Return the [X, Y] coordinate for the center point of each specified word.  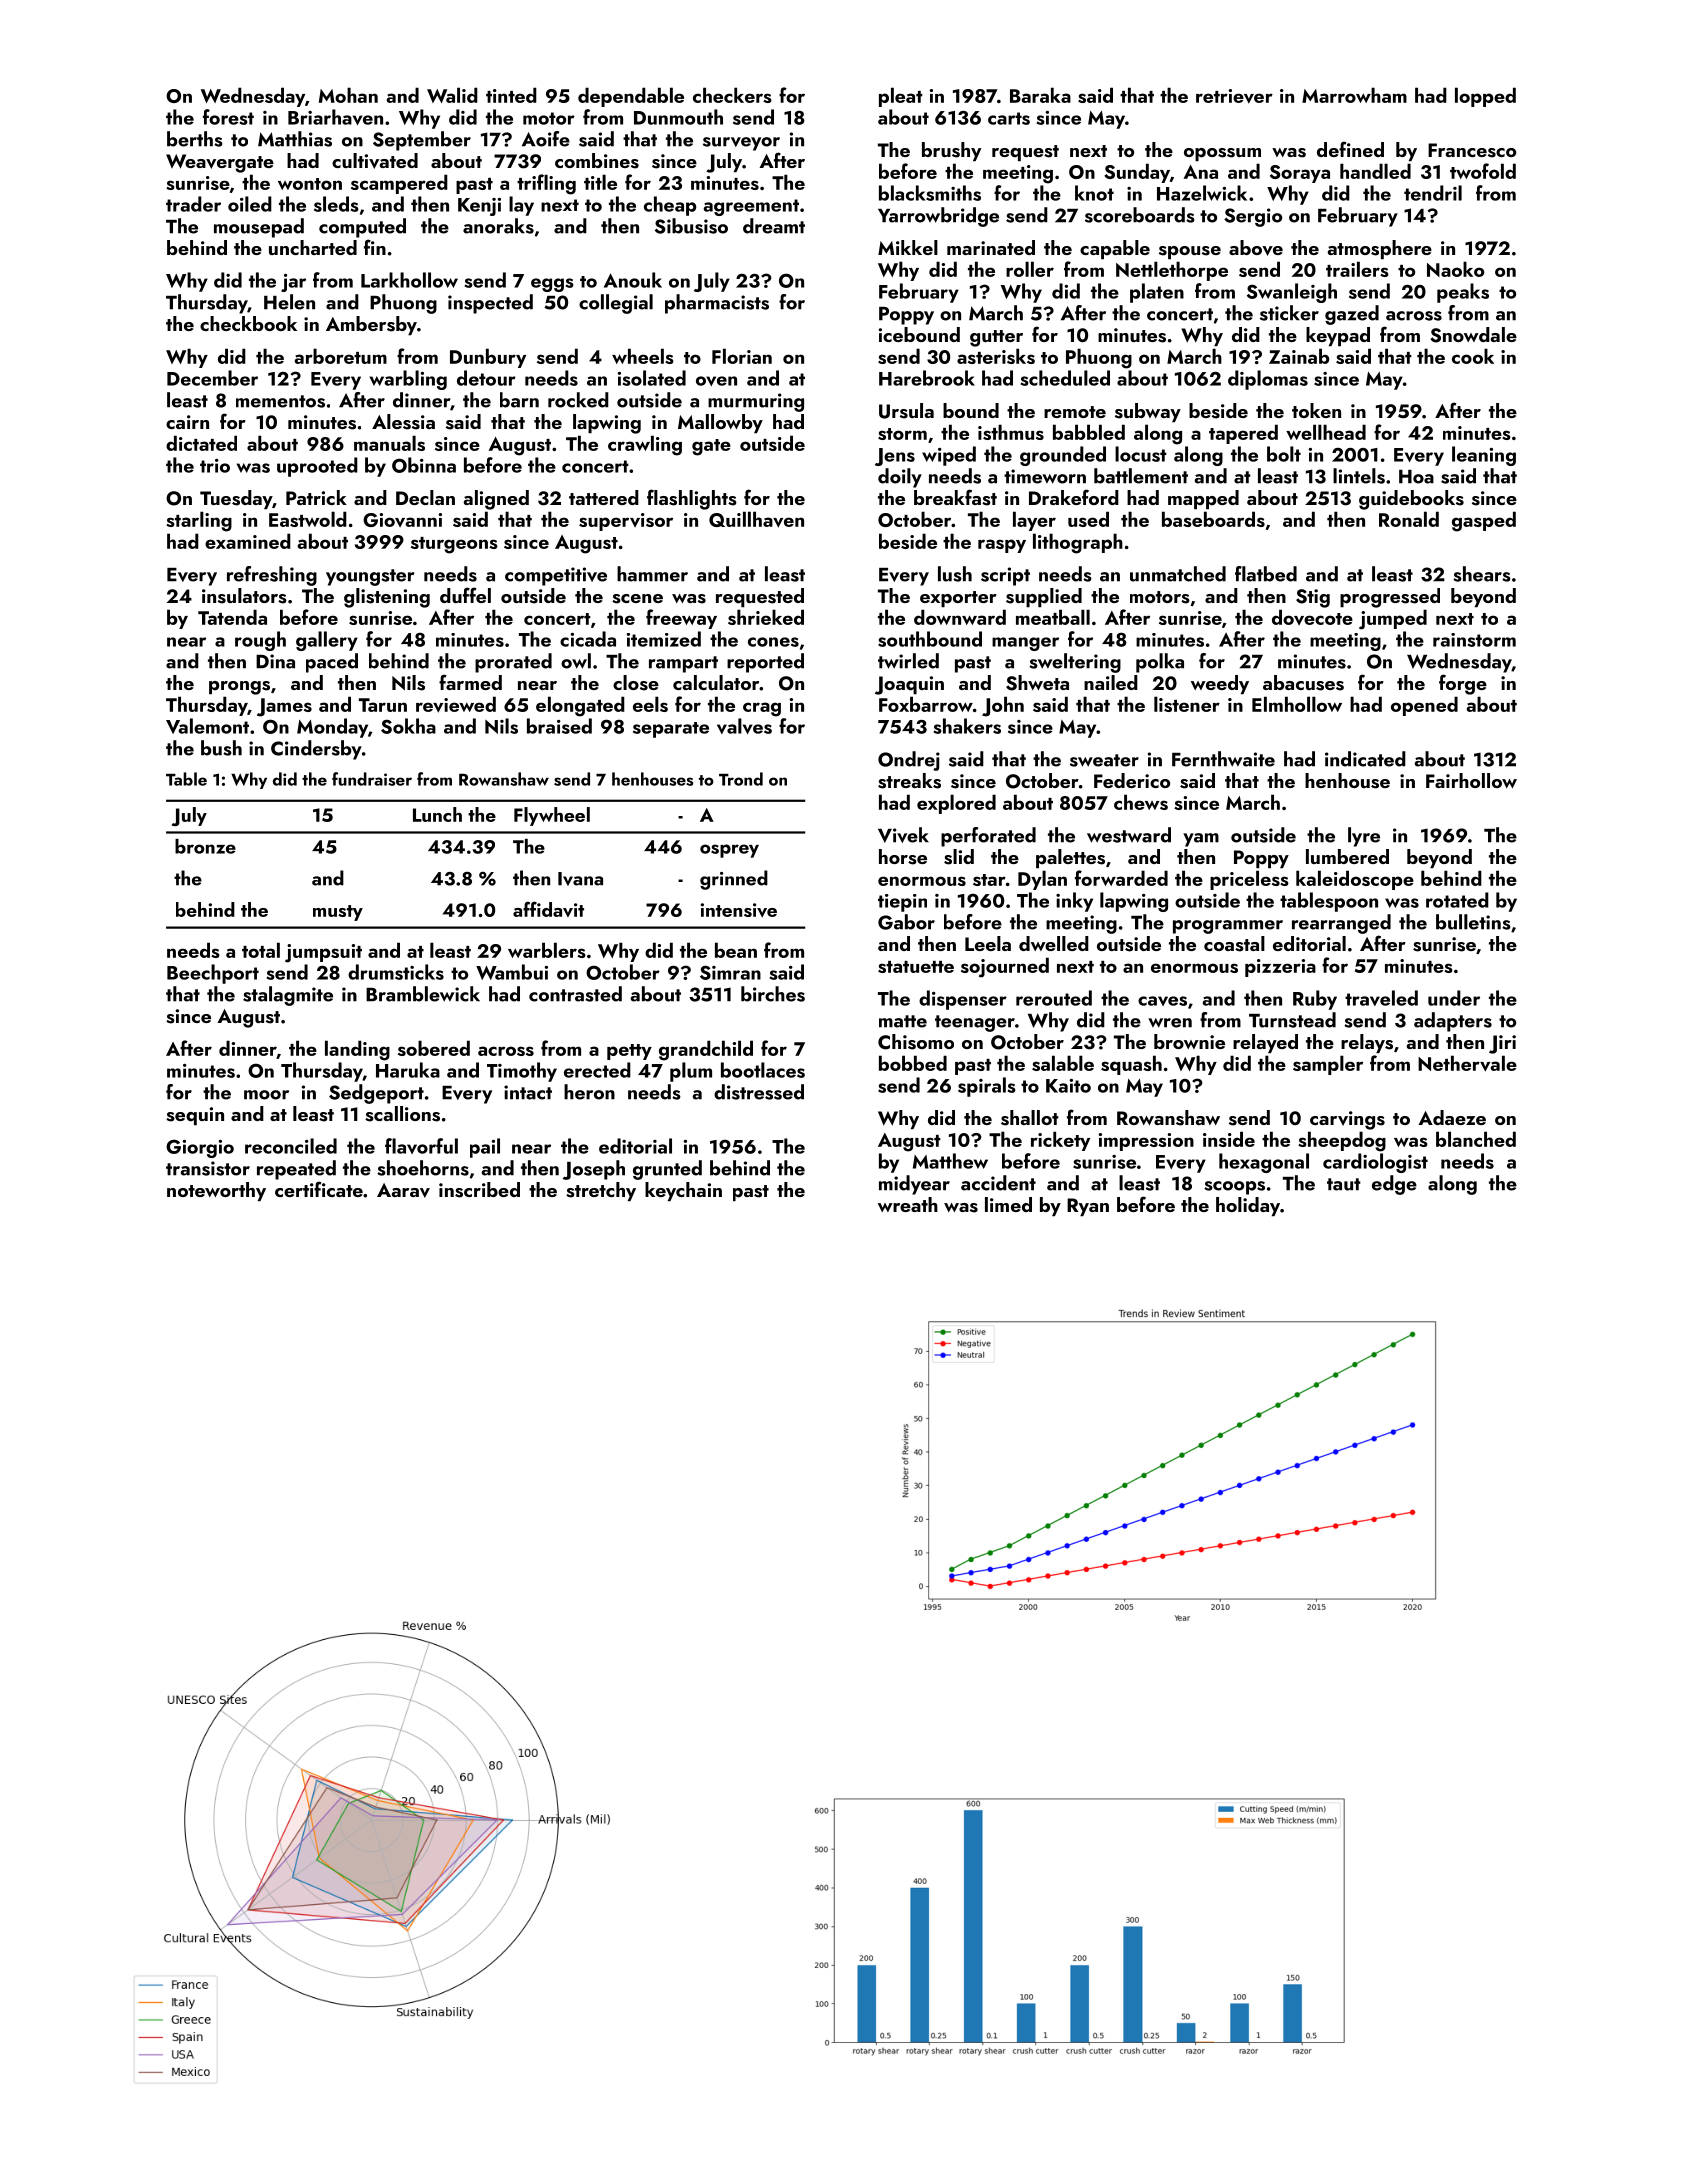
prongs [239, 688]
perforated [988, 837]
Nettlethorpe [1172, 271]
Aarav [403, 1190]
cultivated [375, 161]
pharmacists [717, 304]
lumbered [1347, 856]
